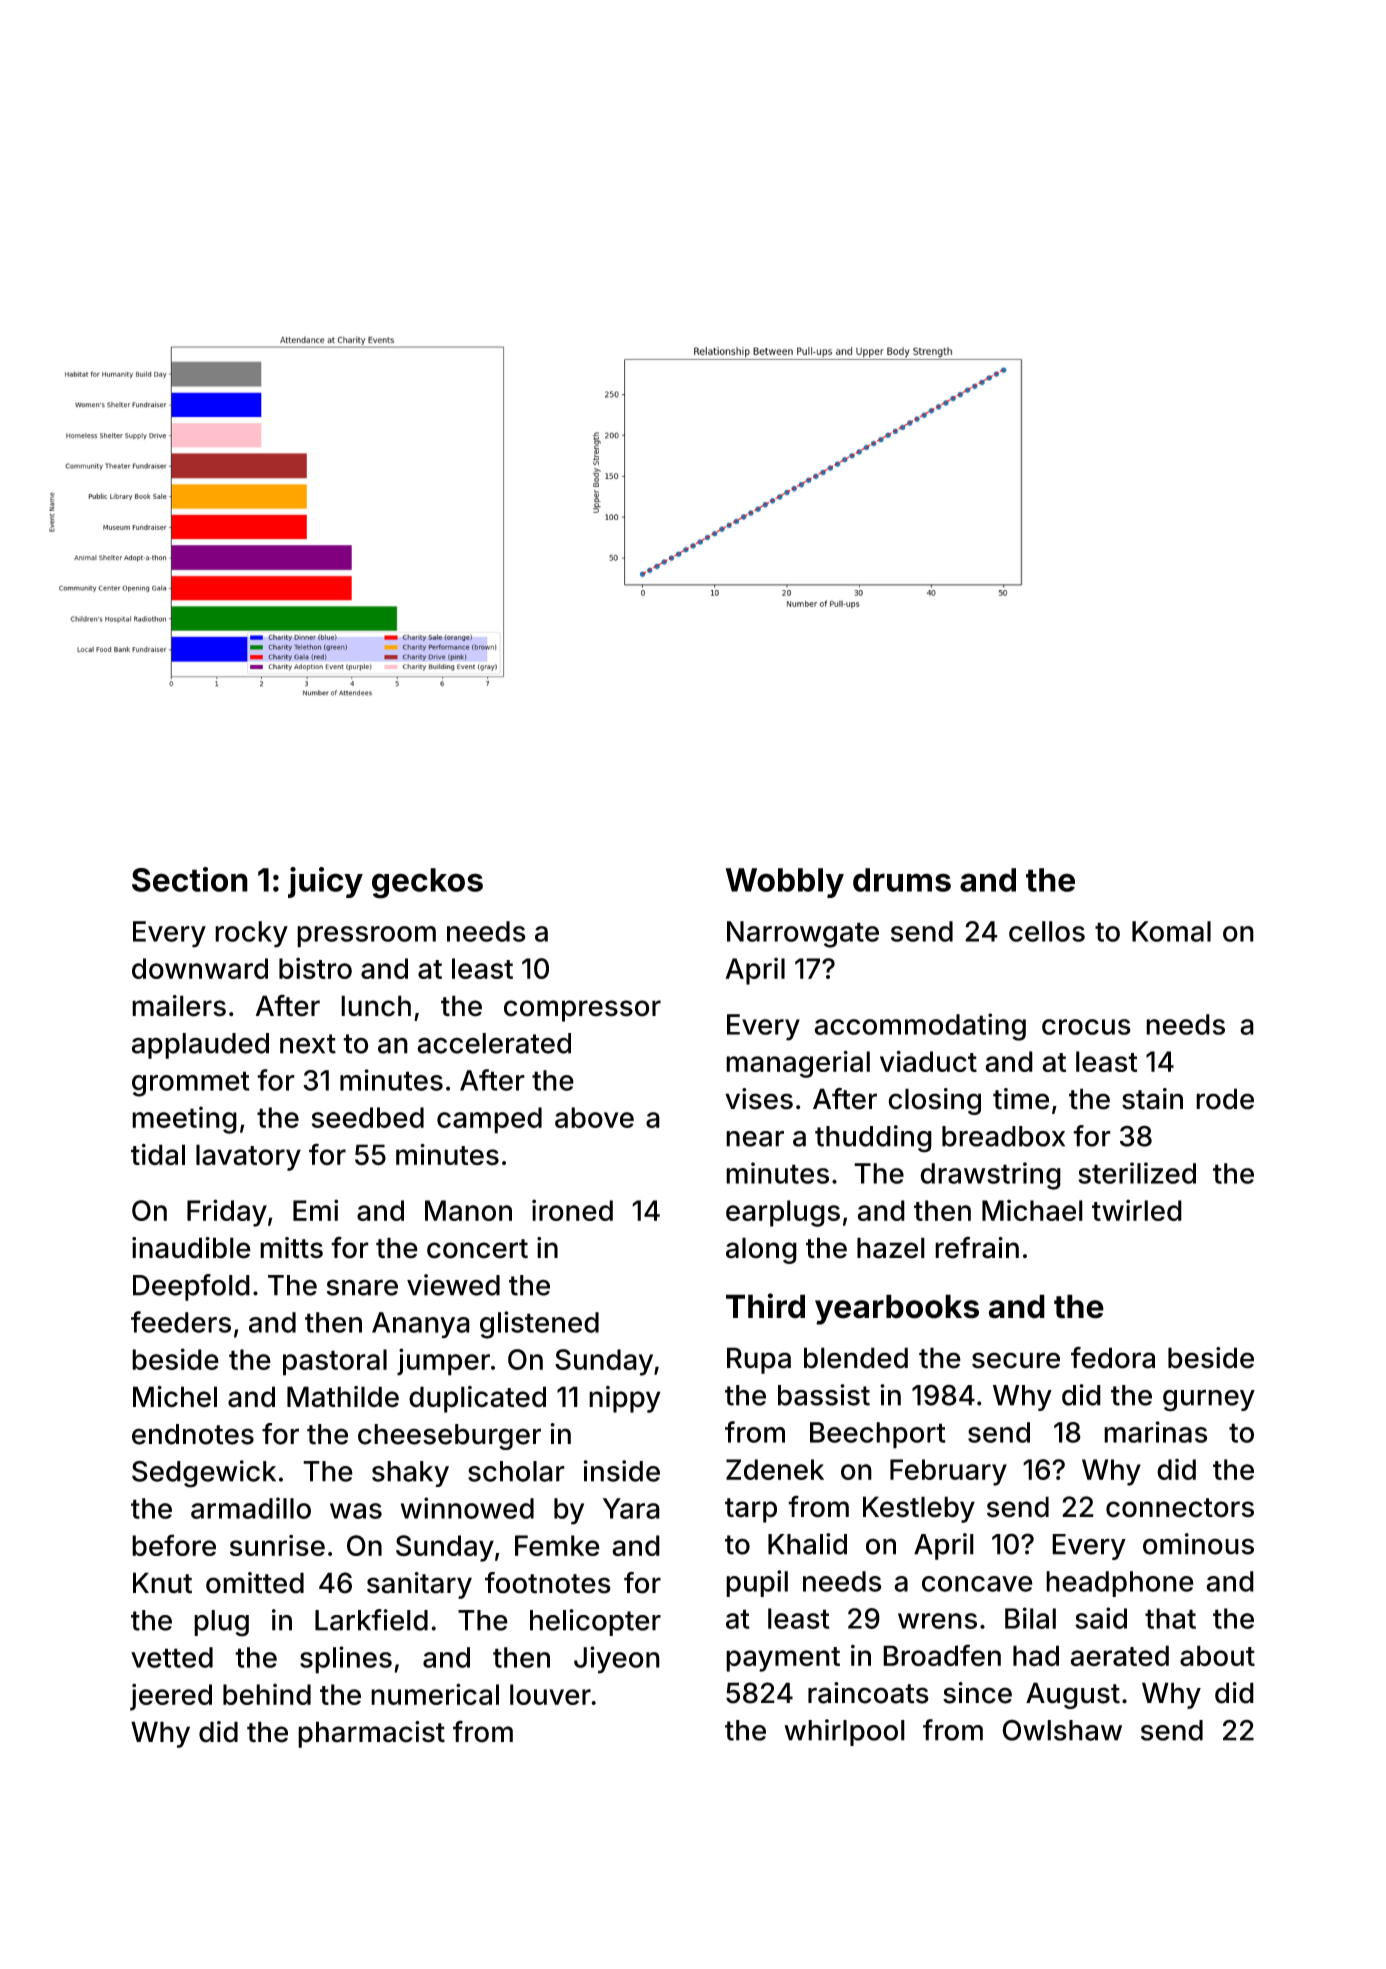  I want to click on ironed, so click(572, 1210).
